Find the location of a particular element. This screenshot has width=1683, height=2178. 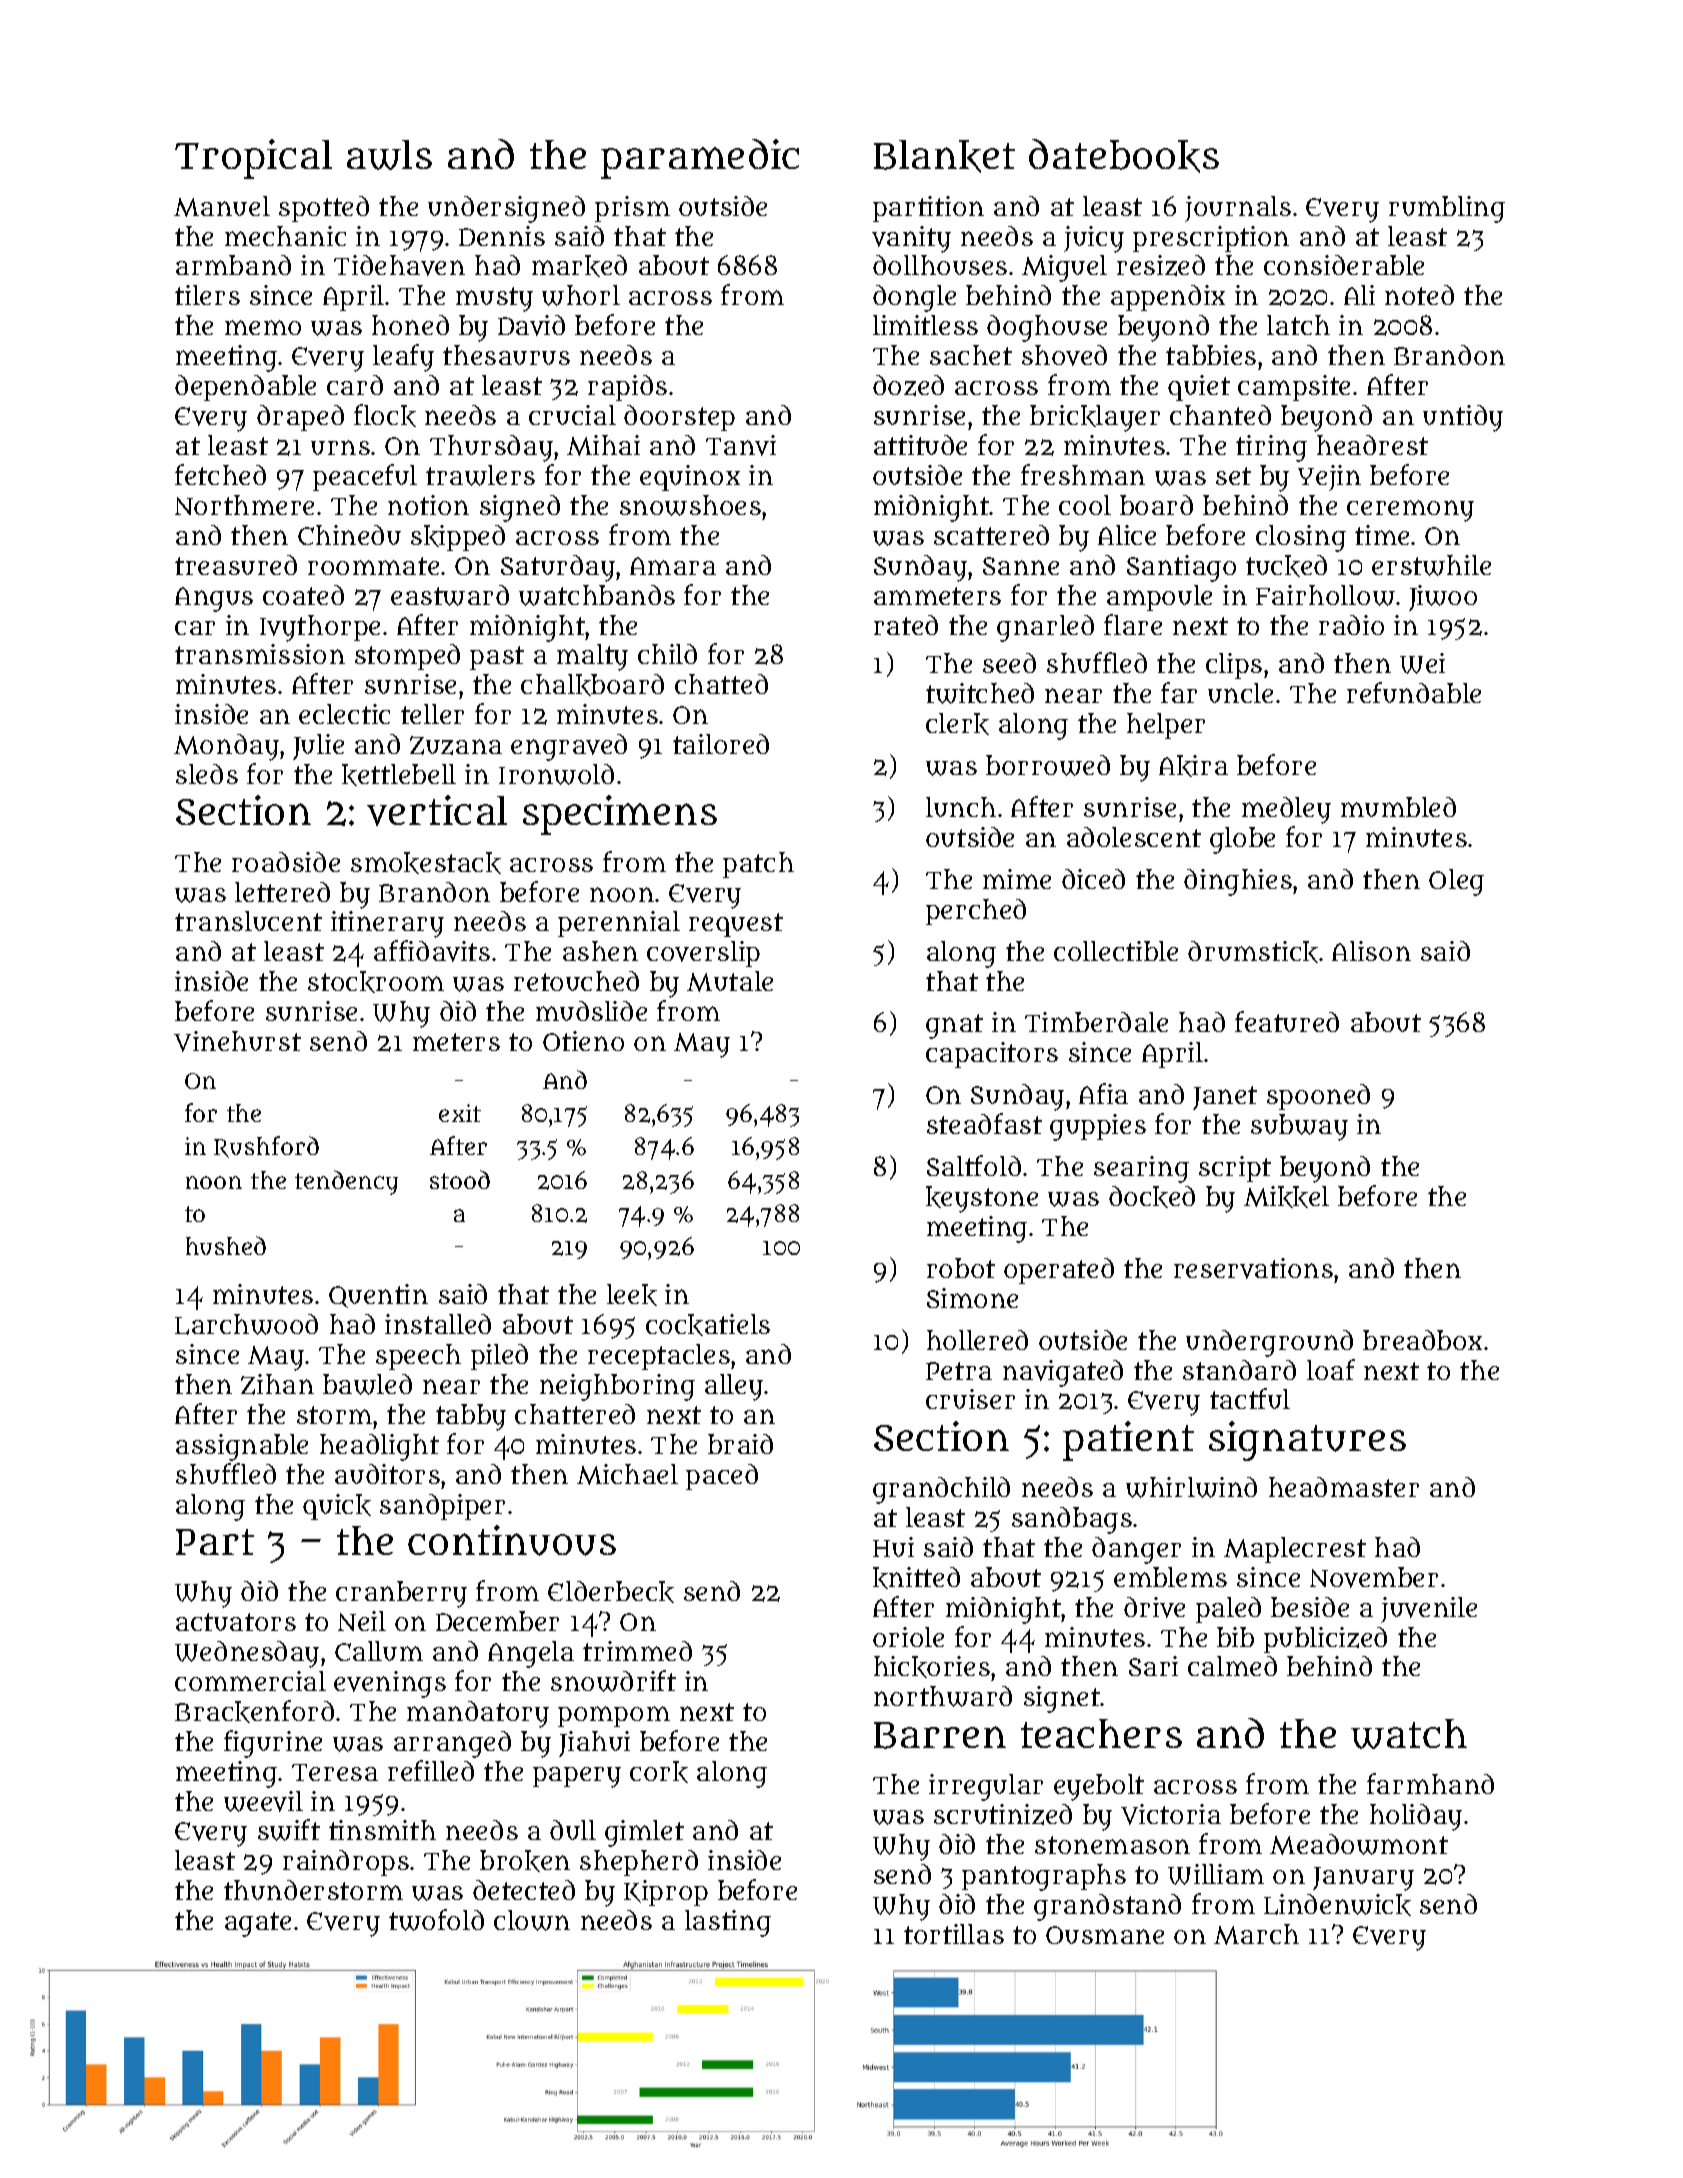

spooned is located at coordinates (1318, 1097).
